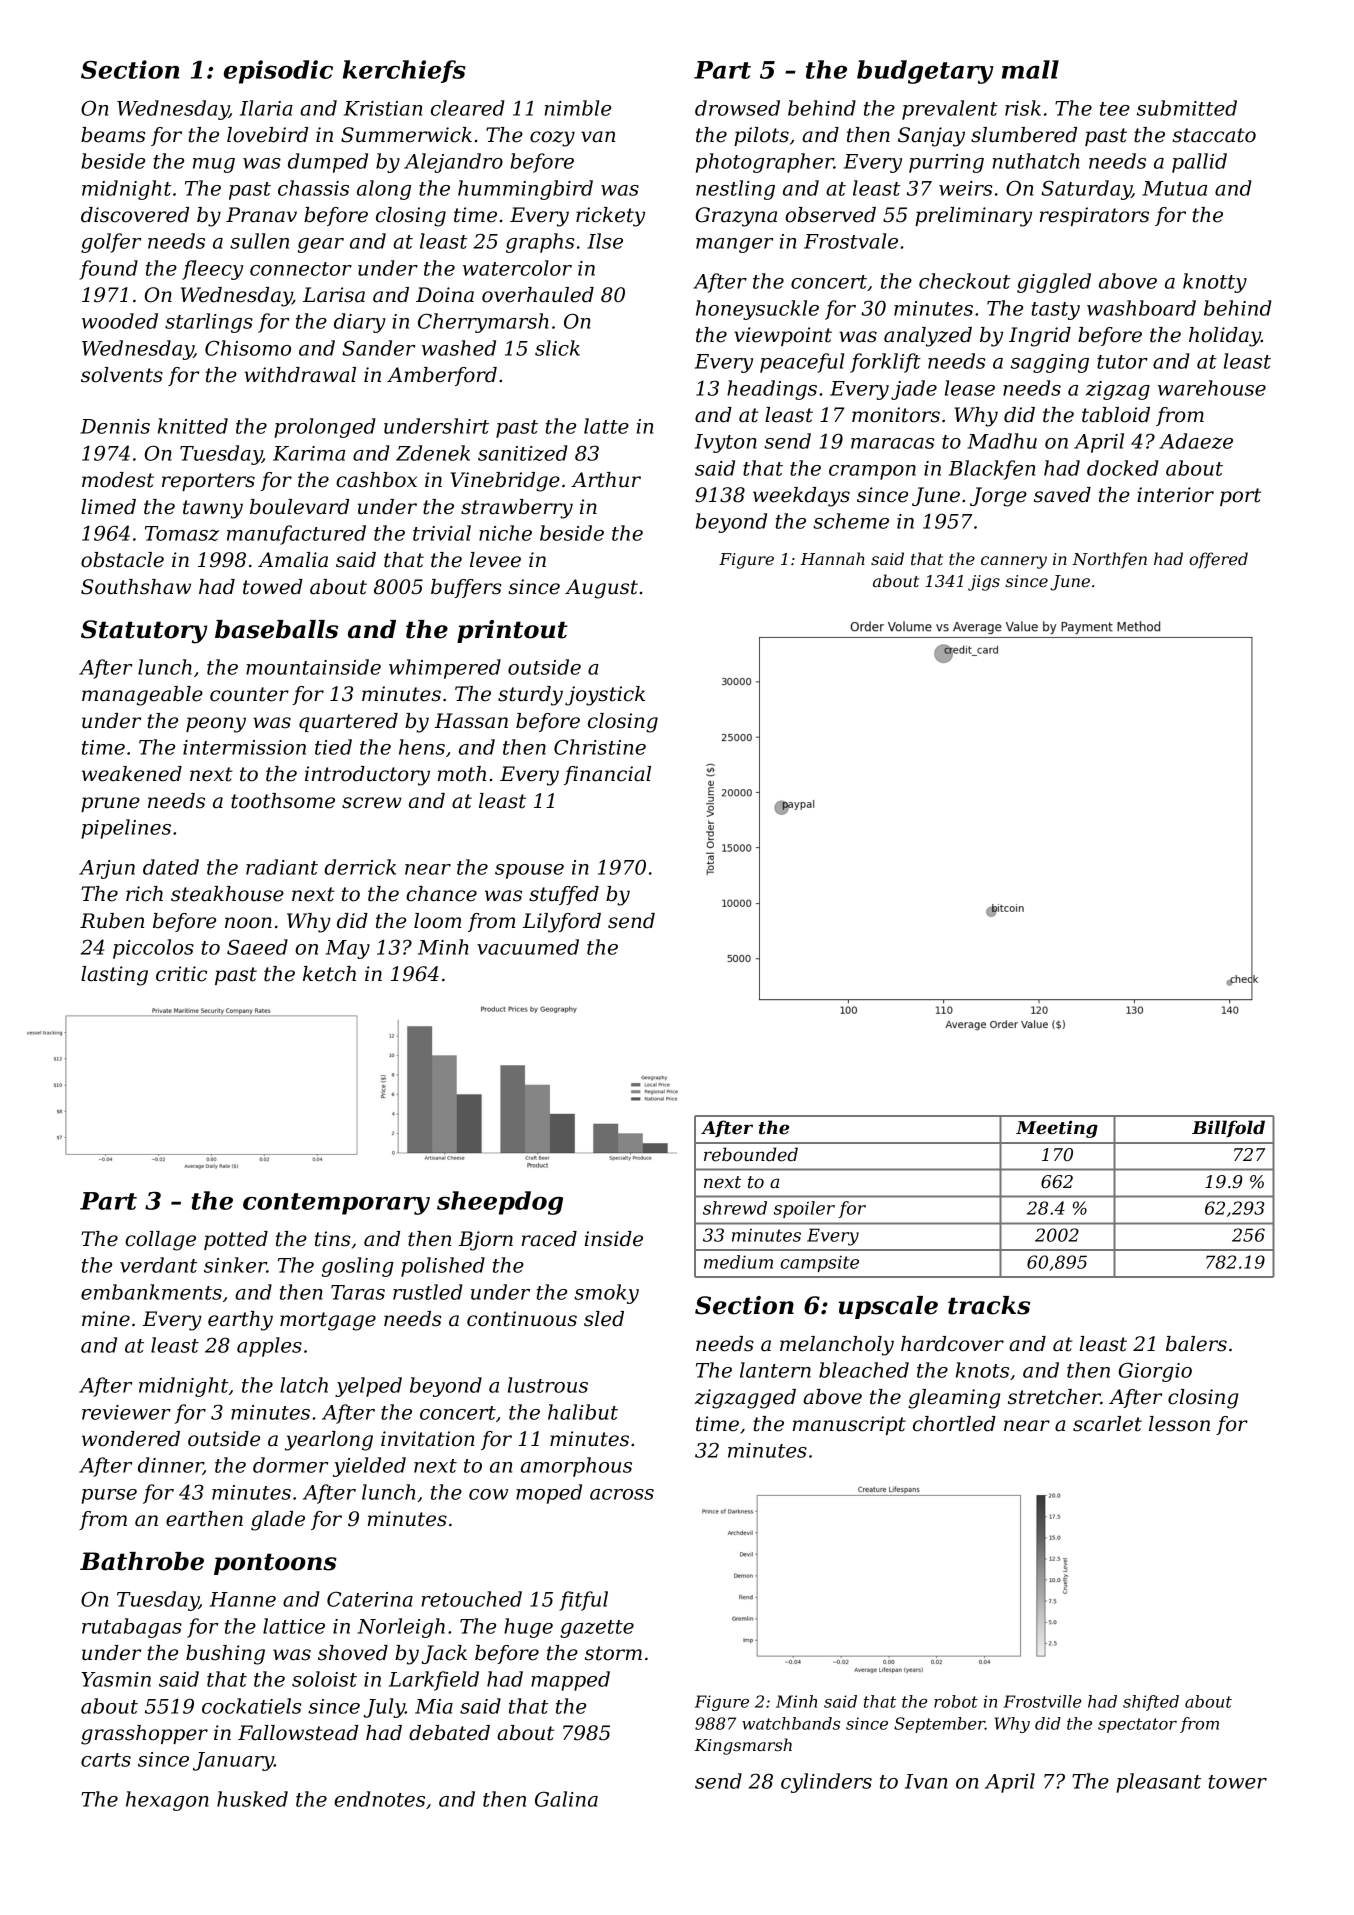 Image resolution: width=1354 pixels, height=1915 pixels. What do you see at coordinates (566, 1799) in the screenshot?
I see `Galina` at bounding box center [566, 1799].
